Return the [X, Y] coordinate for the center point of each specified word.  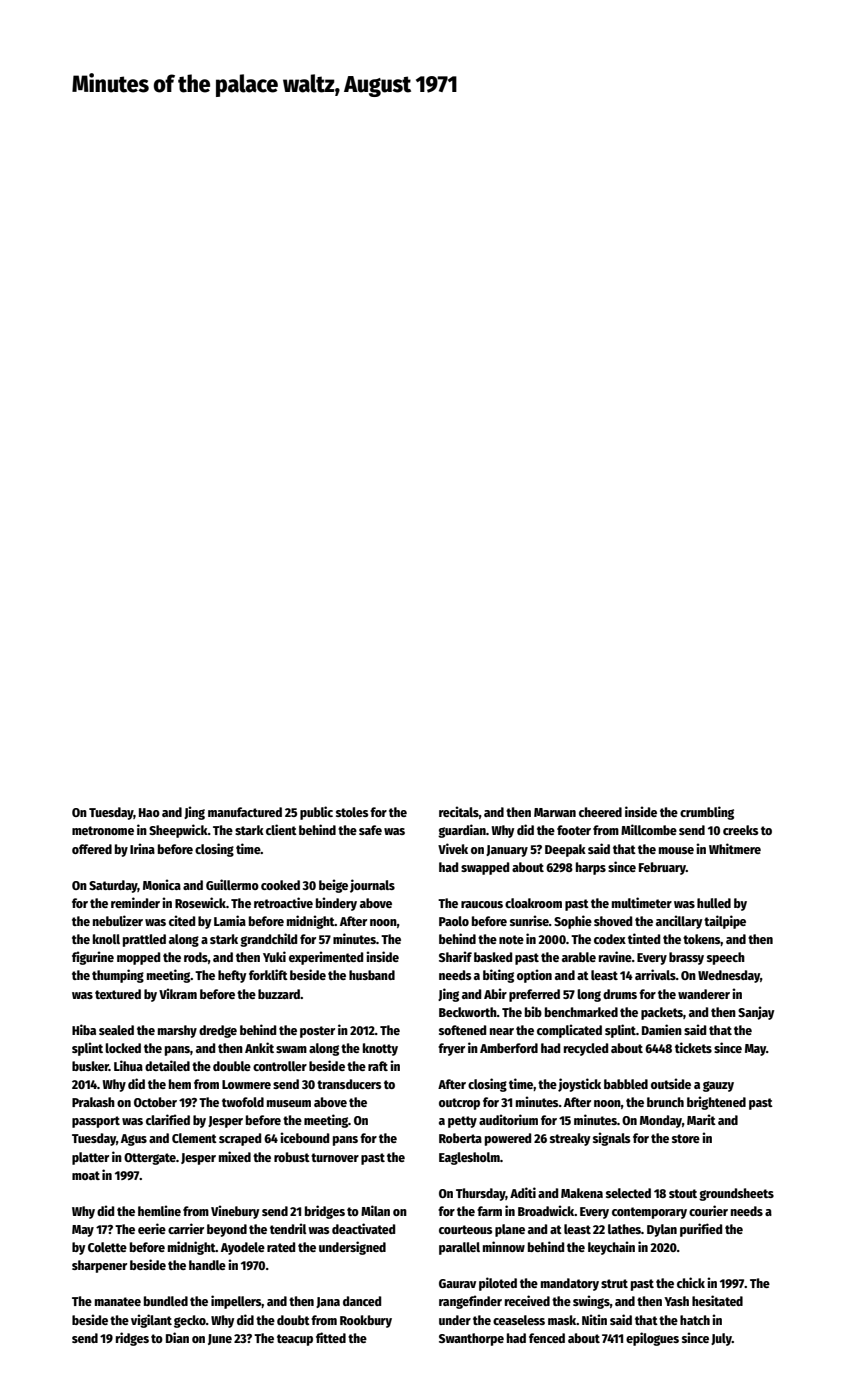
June [220, 1339]
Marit [701, 1119]
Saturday [113, 886]
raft [378, 1066]
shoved [613, 921]
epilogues [652, 1339]
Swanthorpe [471, 1339]
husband [372, 975]
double [232, 1066]
